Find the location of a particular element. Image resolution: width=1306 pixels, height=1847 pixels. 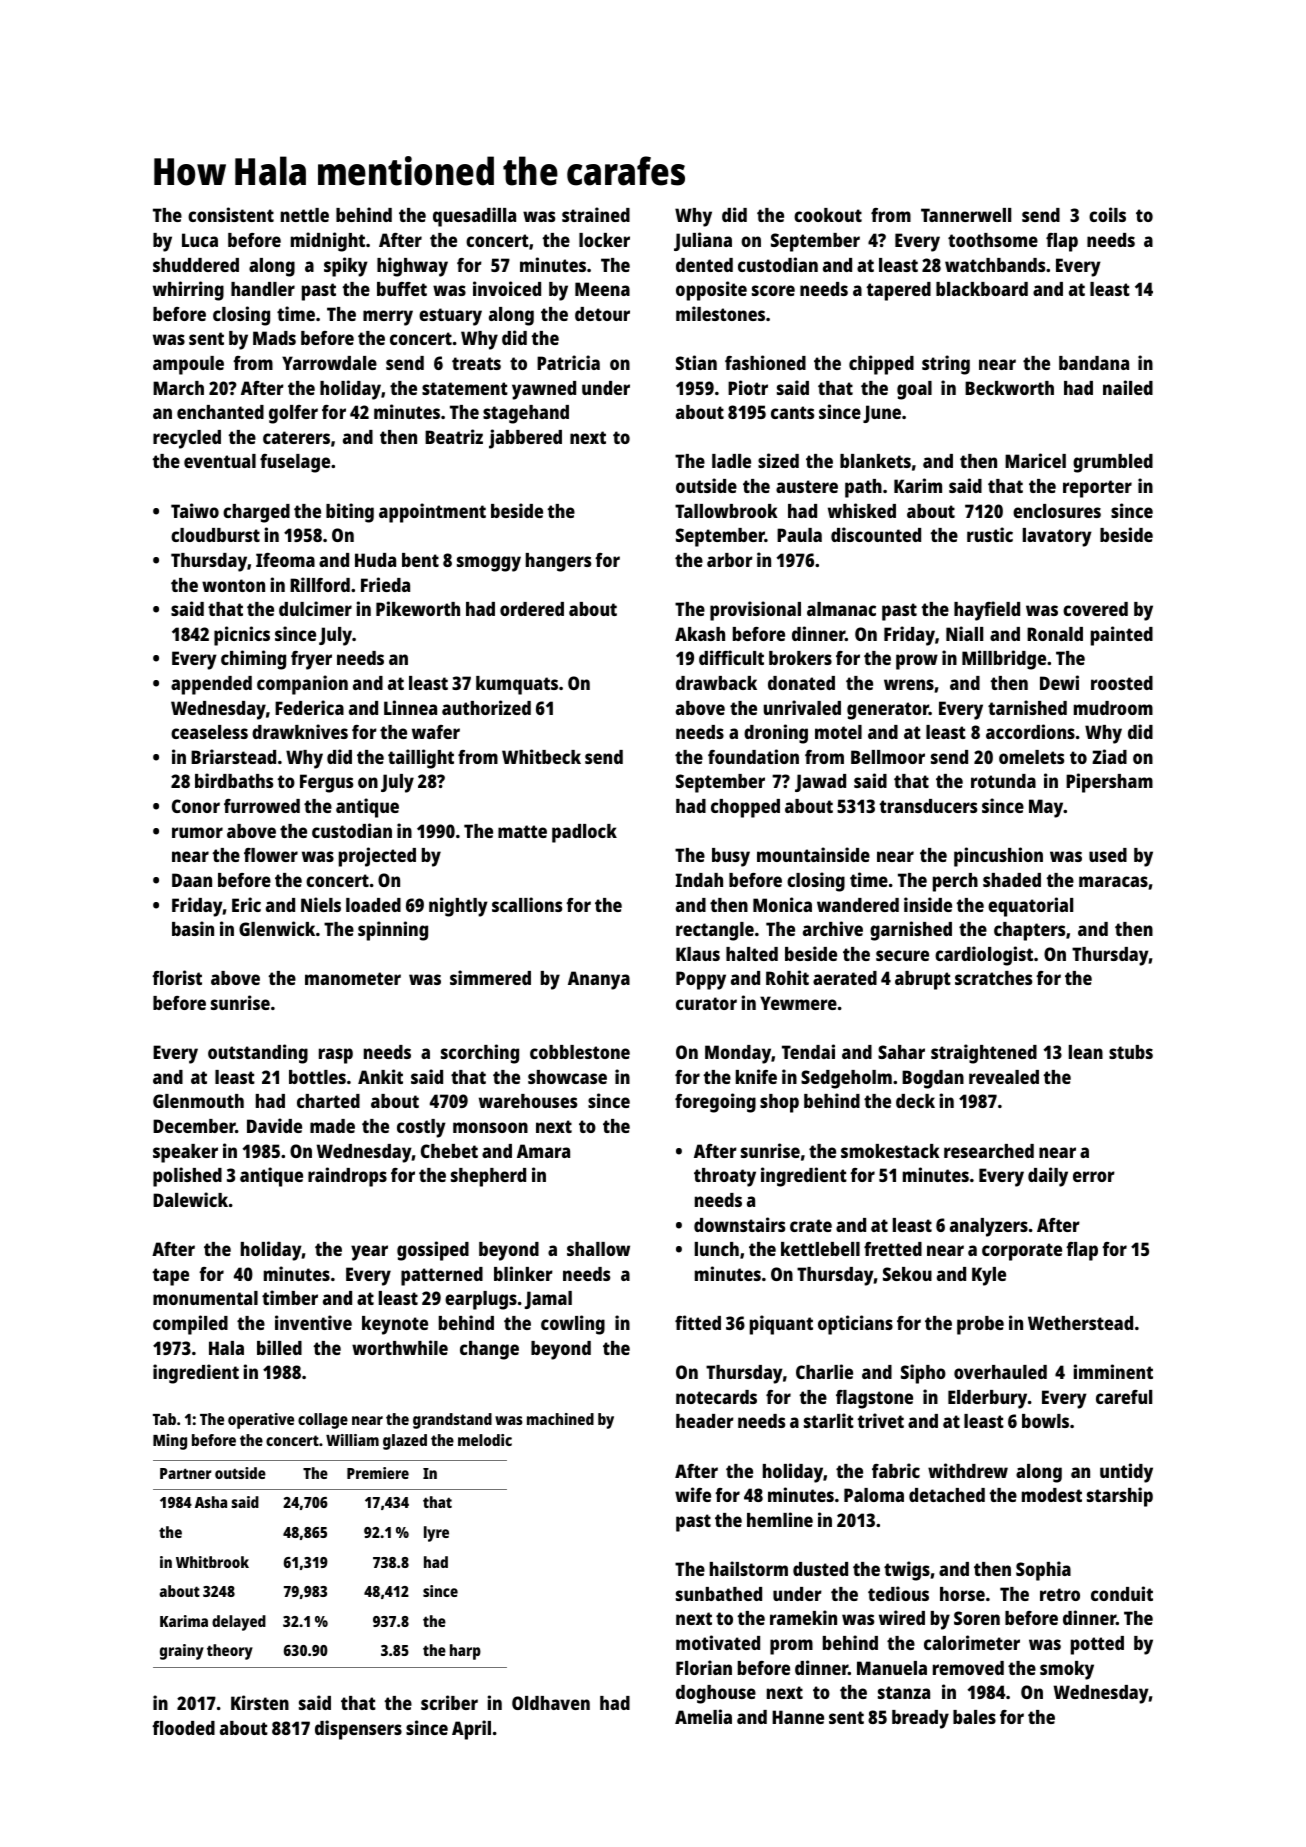

hayfield is located at coordinates (987, 611).
